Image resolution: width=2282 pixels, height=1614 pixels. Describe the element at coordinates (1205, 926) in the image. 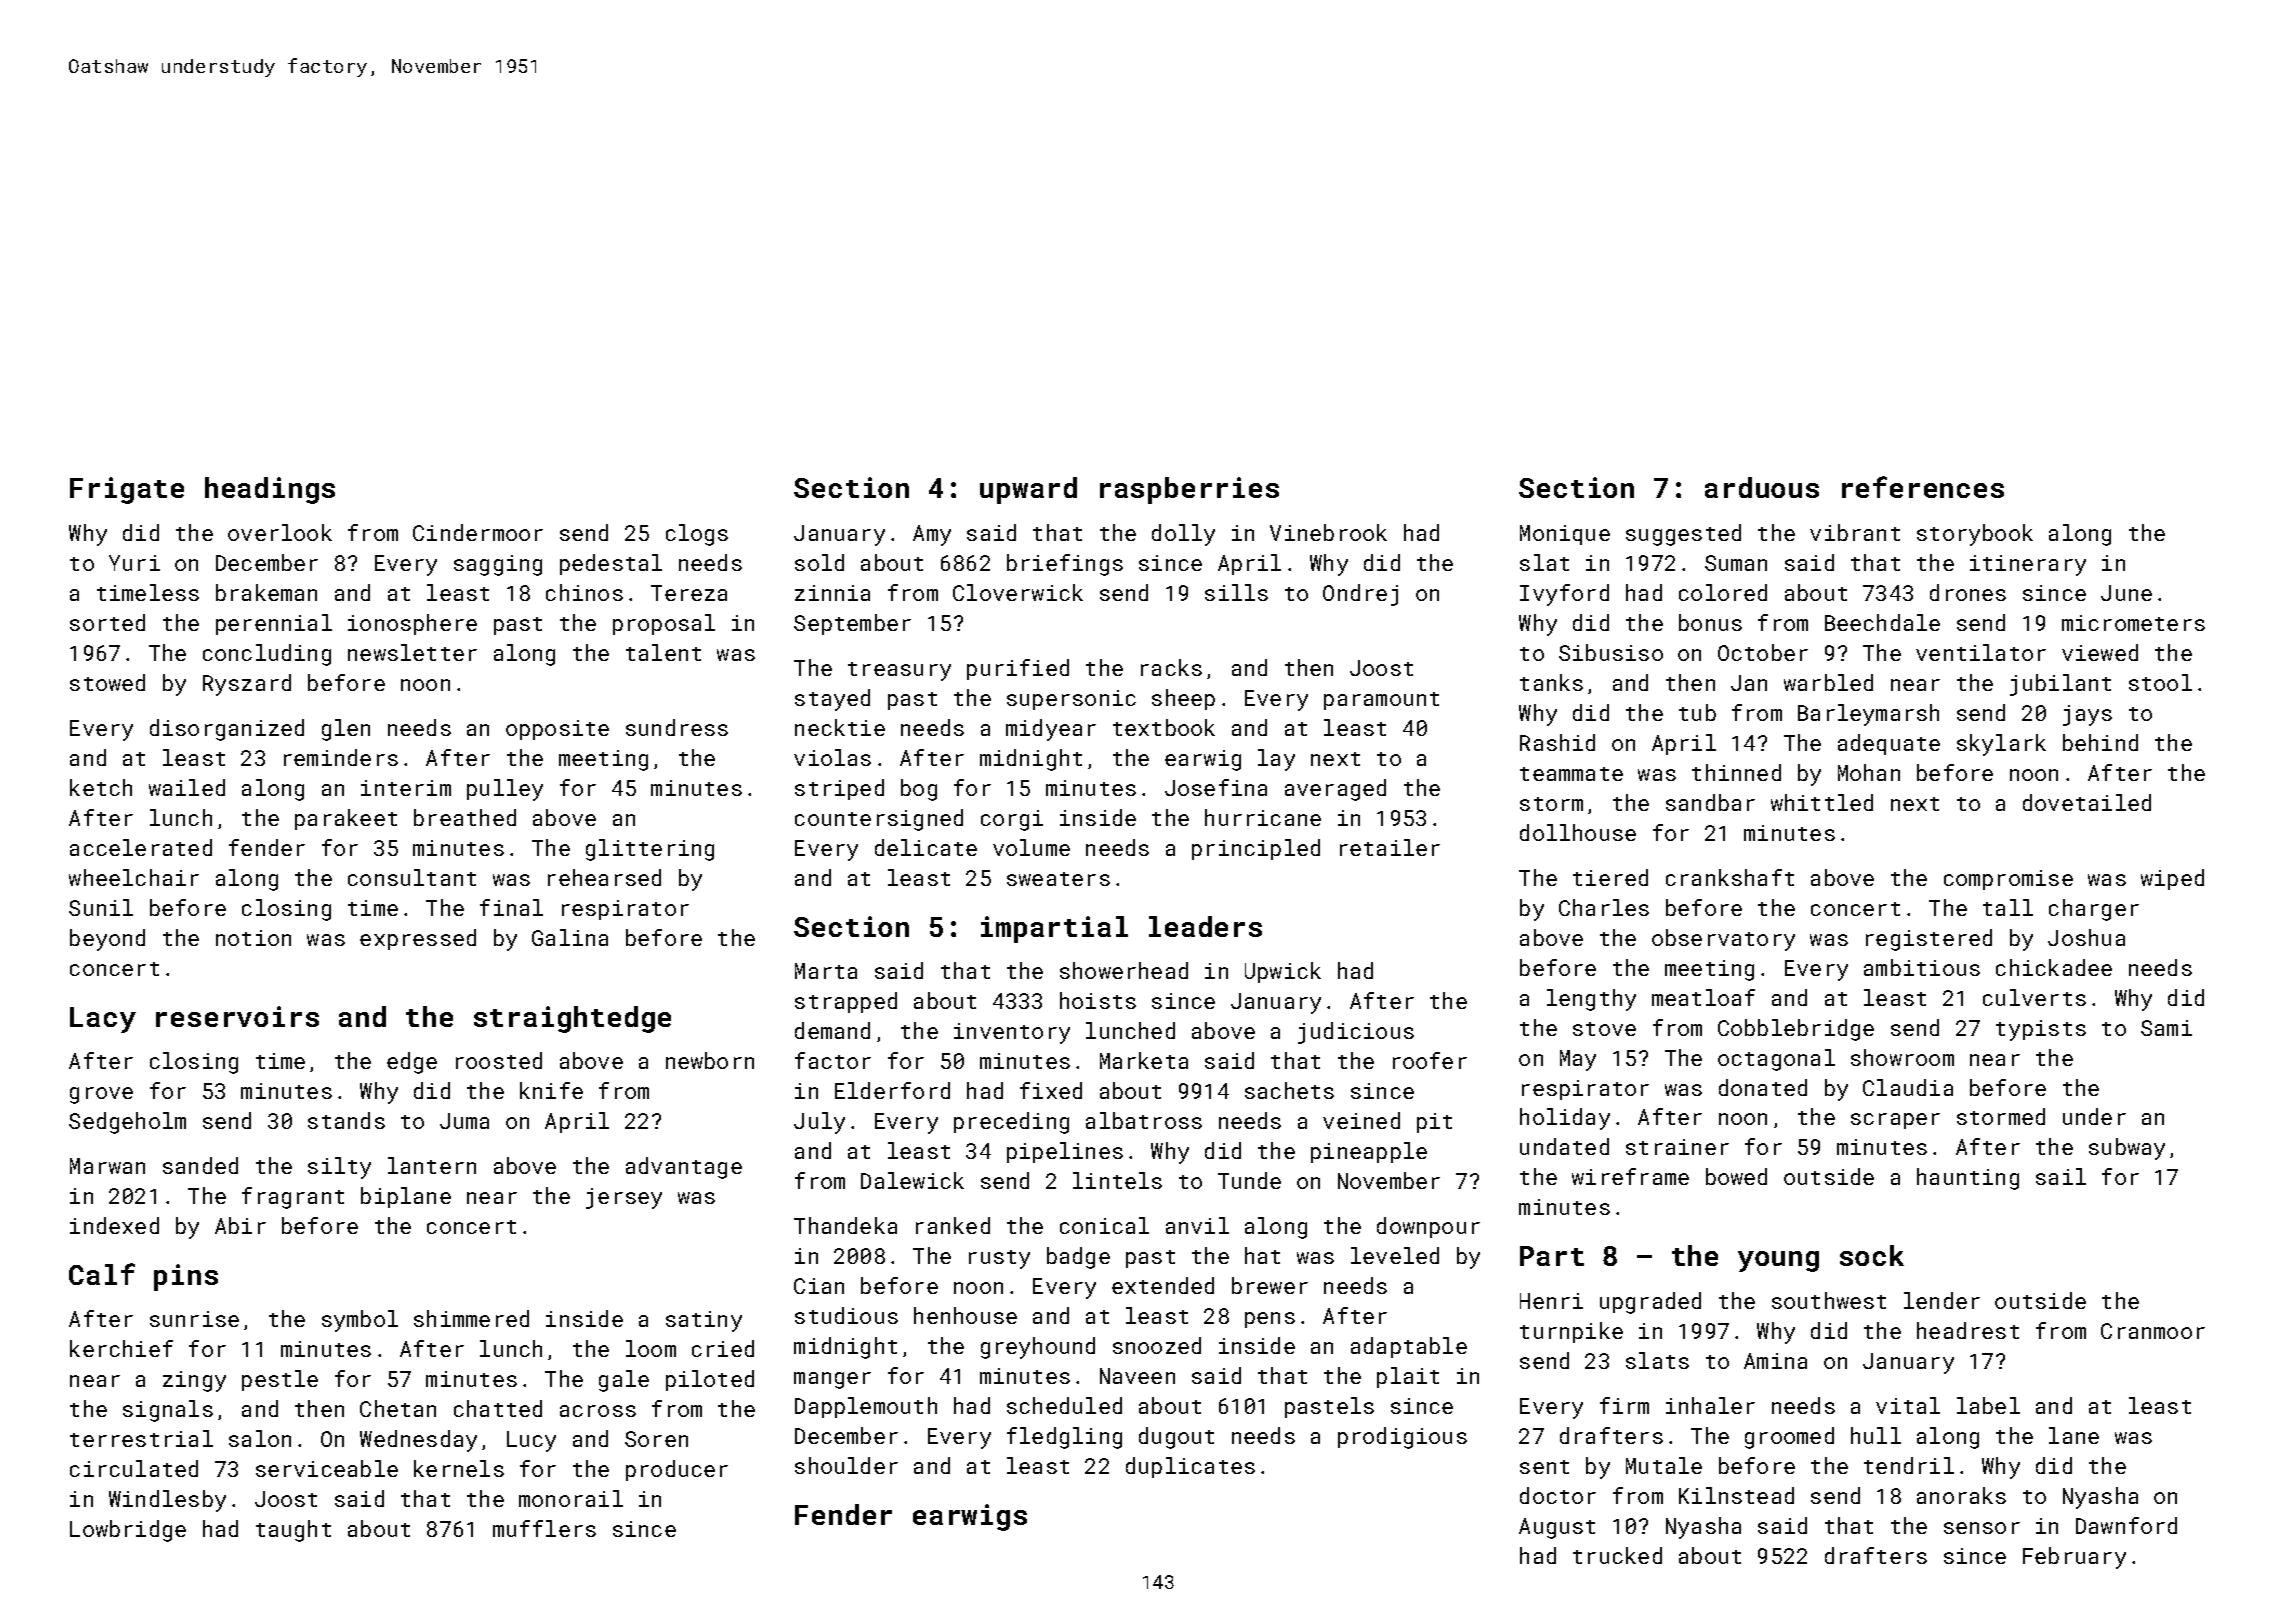

I see `leaders` at that location.
